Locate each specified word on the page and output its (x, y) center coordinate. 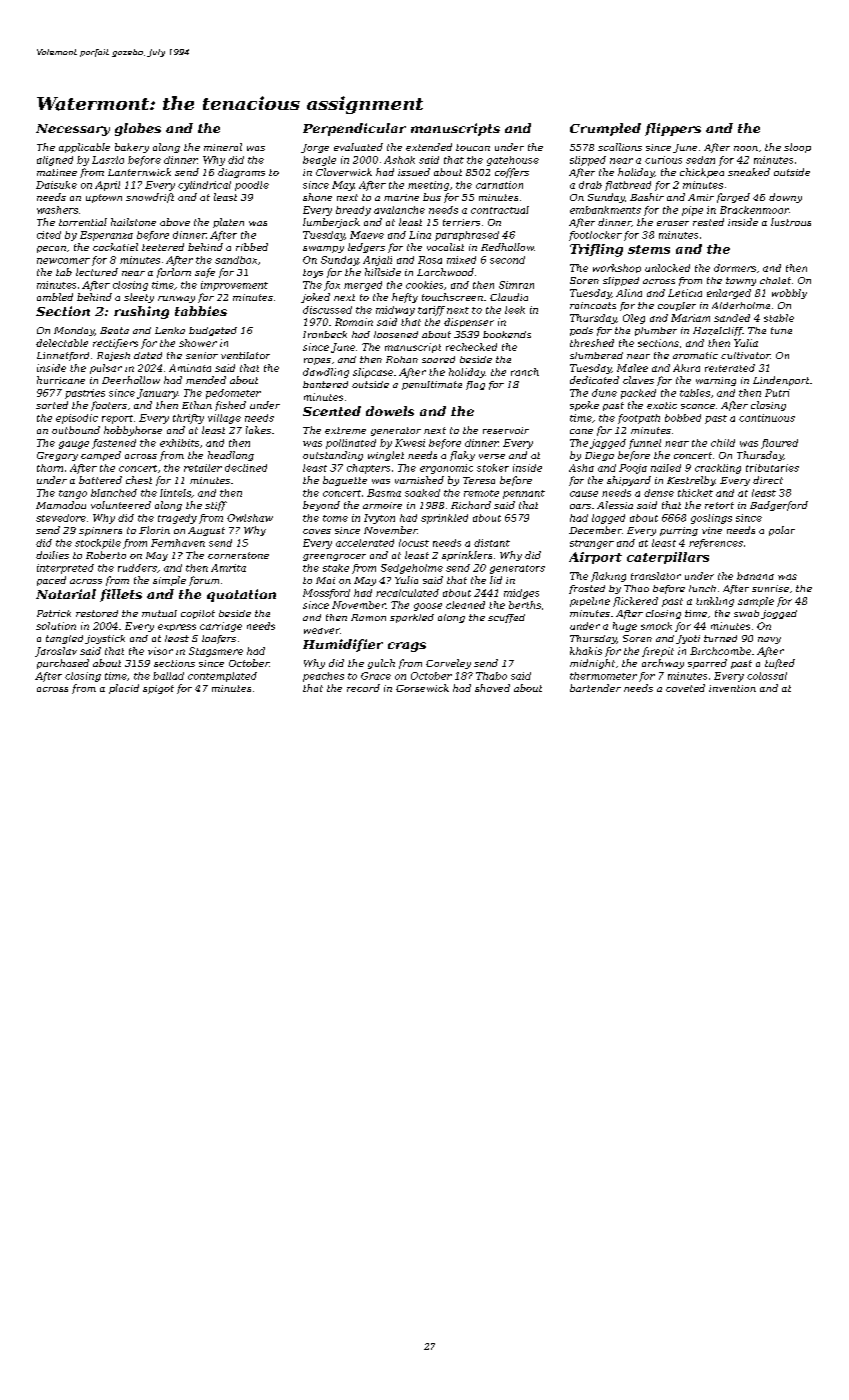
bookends (507, 334)
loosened (396, 334)
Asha (581, 468)
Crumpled (605, 129)
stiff (216, 506)
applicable (84, 148)
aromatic (695, 355)
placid (124, 689)
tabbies (201, 311)
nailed (666, 468)
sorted (52, 405)
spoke (584, 406)
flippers (673, 129)
